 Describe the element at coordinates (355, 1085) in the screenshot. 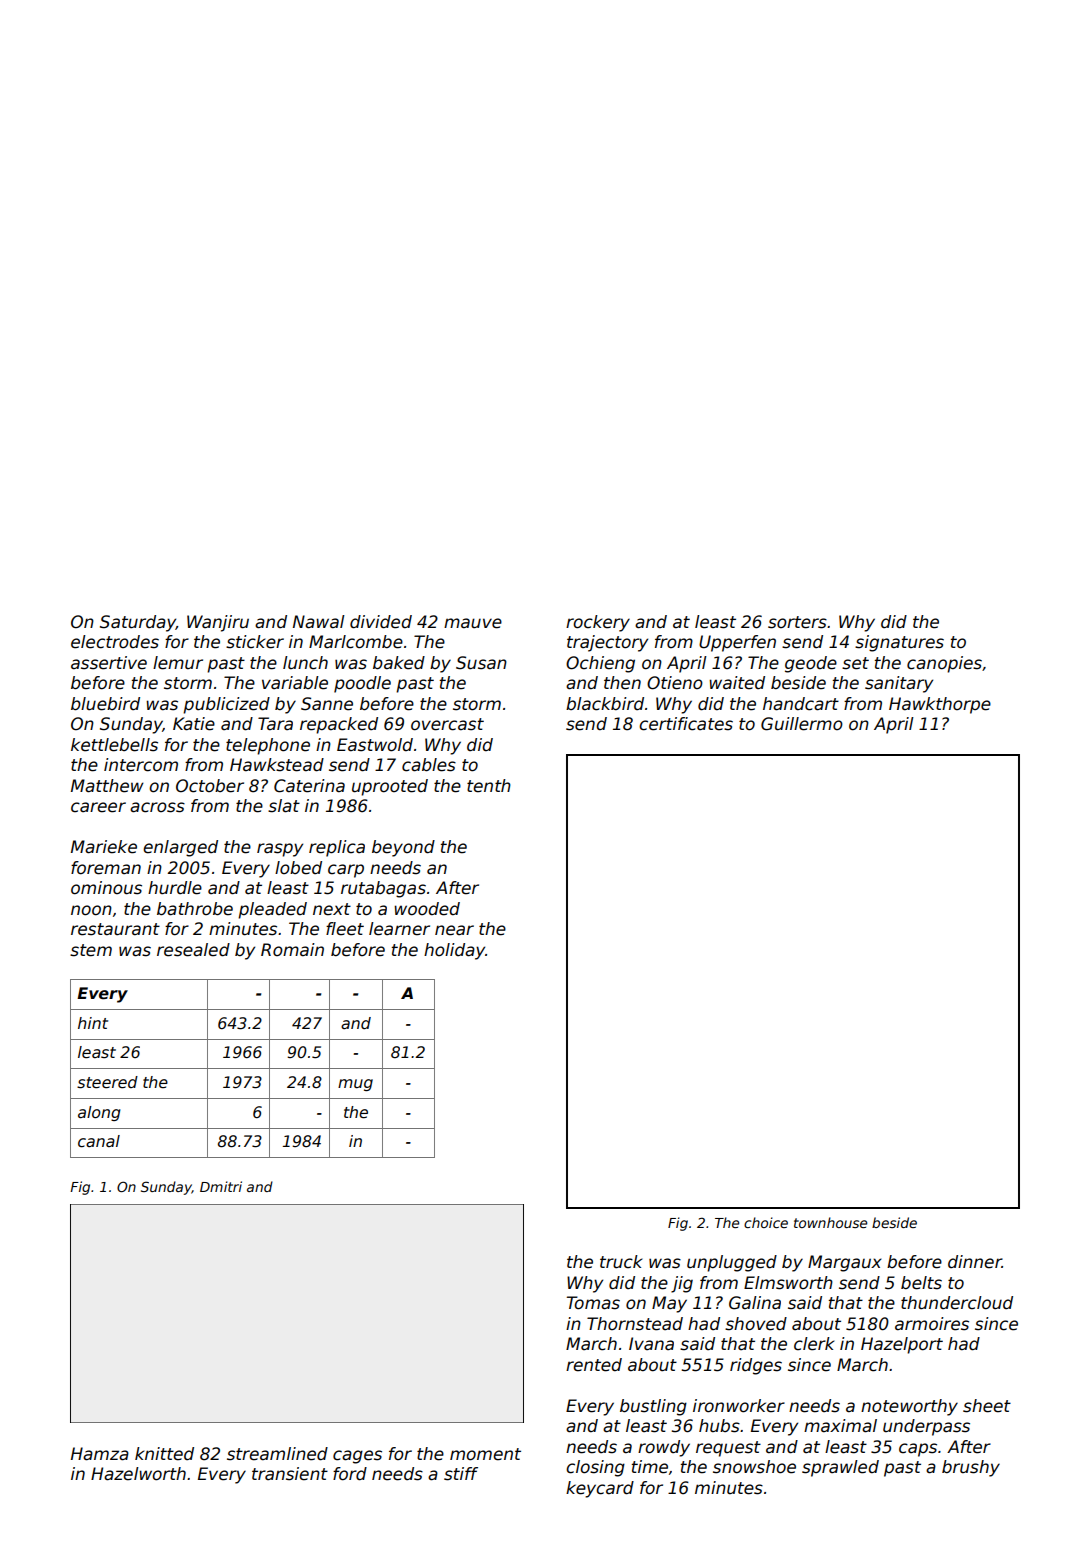

I see `mug` at that location.
